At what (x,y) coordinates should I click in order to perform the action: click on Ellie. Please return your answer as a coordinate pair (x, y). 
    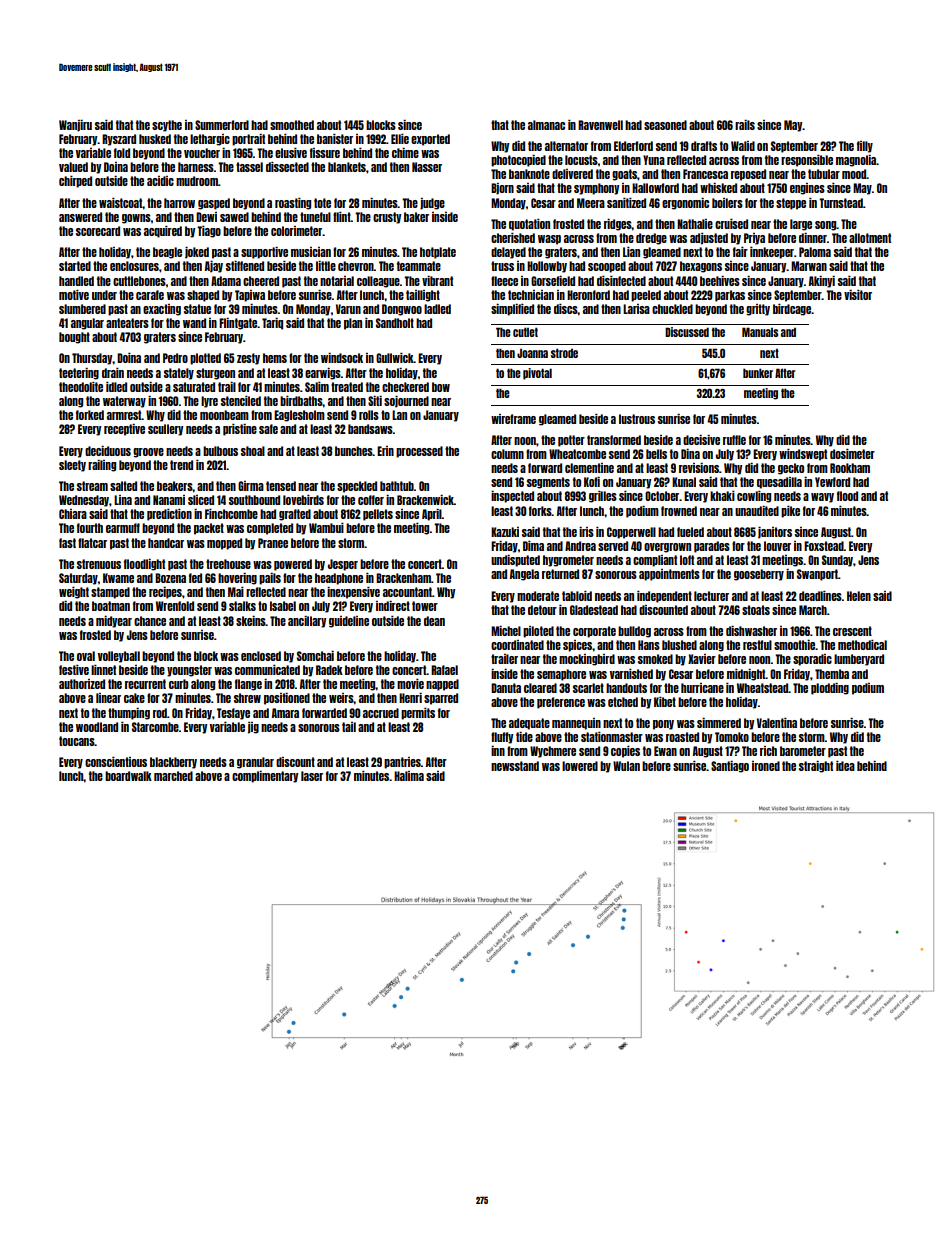
    Looking at the image, I should click on (400, 139).
